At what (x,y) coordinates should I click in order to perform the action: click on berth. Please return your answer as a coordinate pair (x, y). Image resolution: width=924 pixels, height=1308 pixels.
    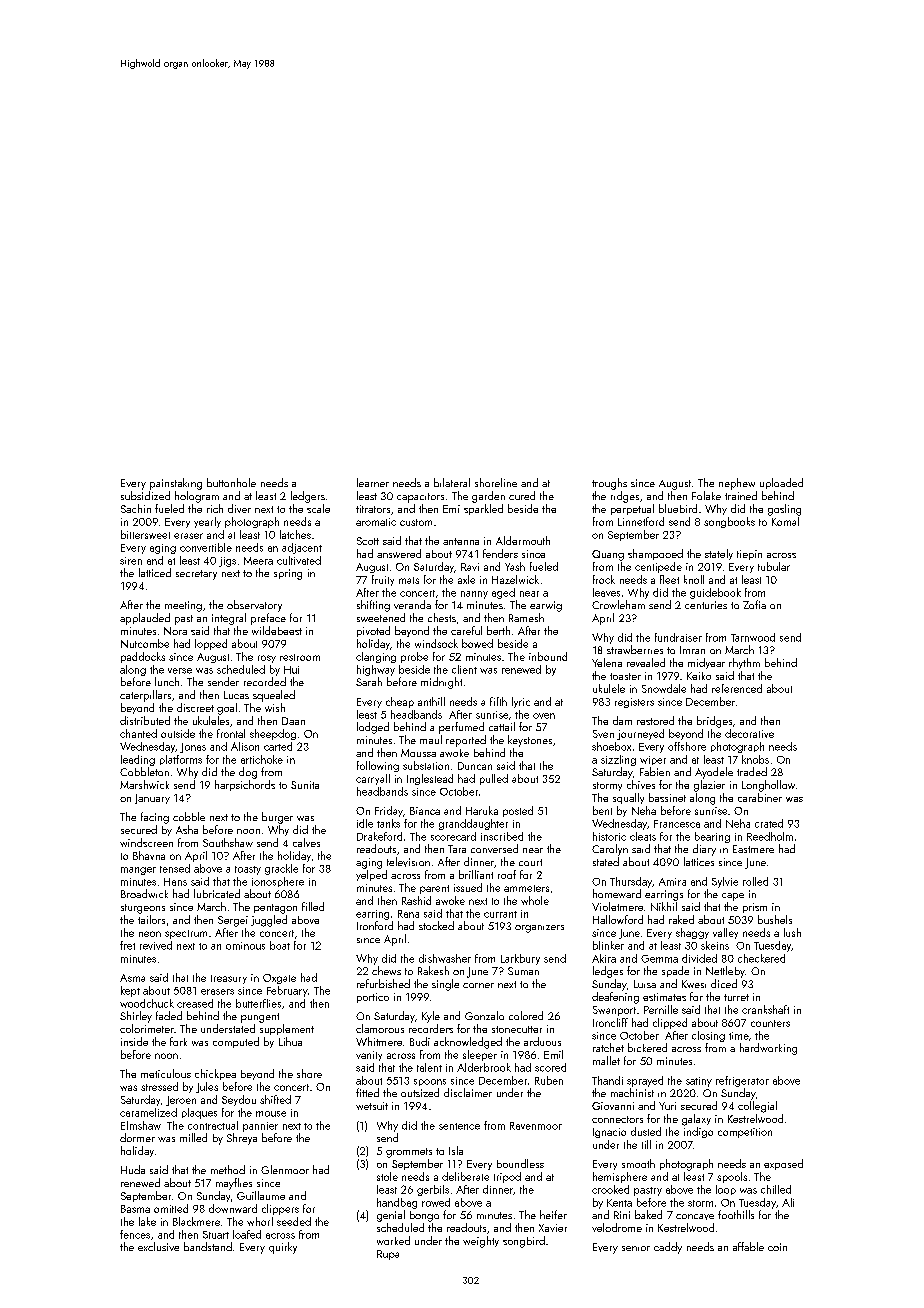
    Looking at the image, I should click on (498, 630).
